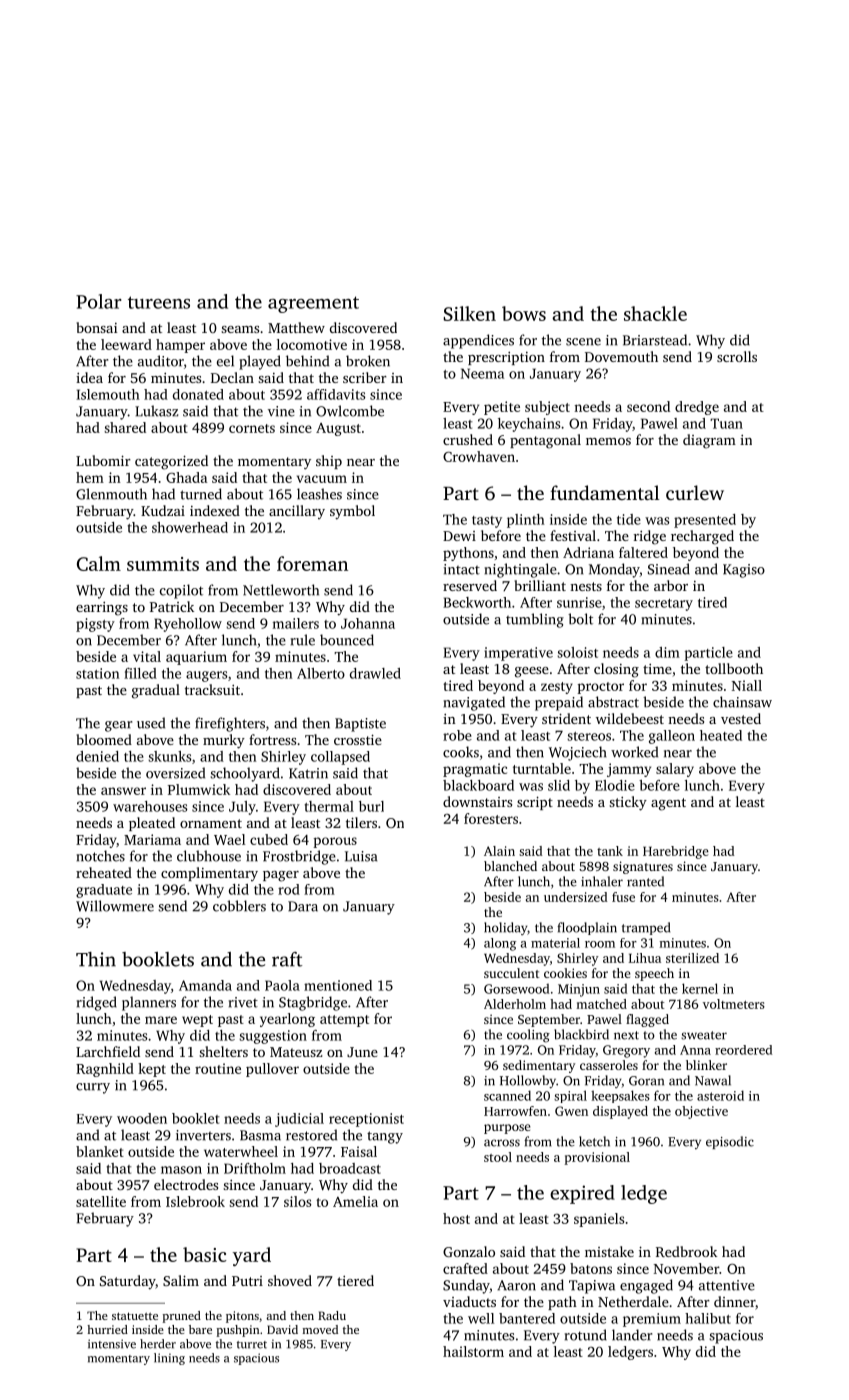 The image size is (849, 1400). I want to click on Willowmere, so click(115, 906).
